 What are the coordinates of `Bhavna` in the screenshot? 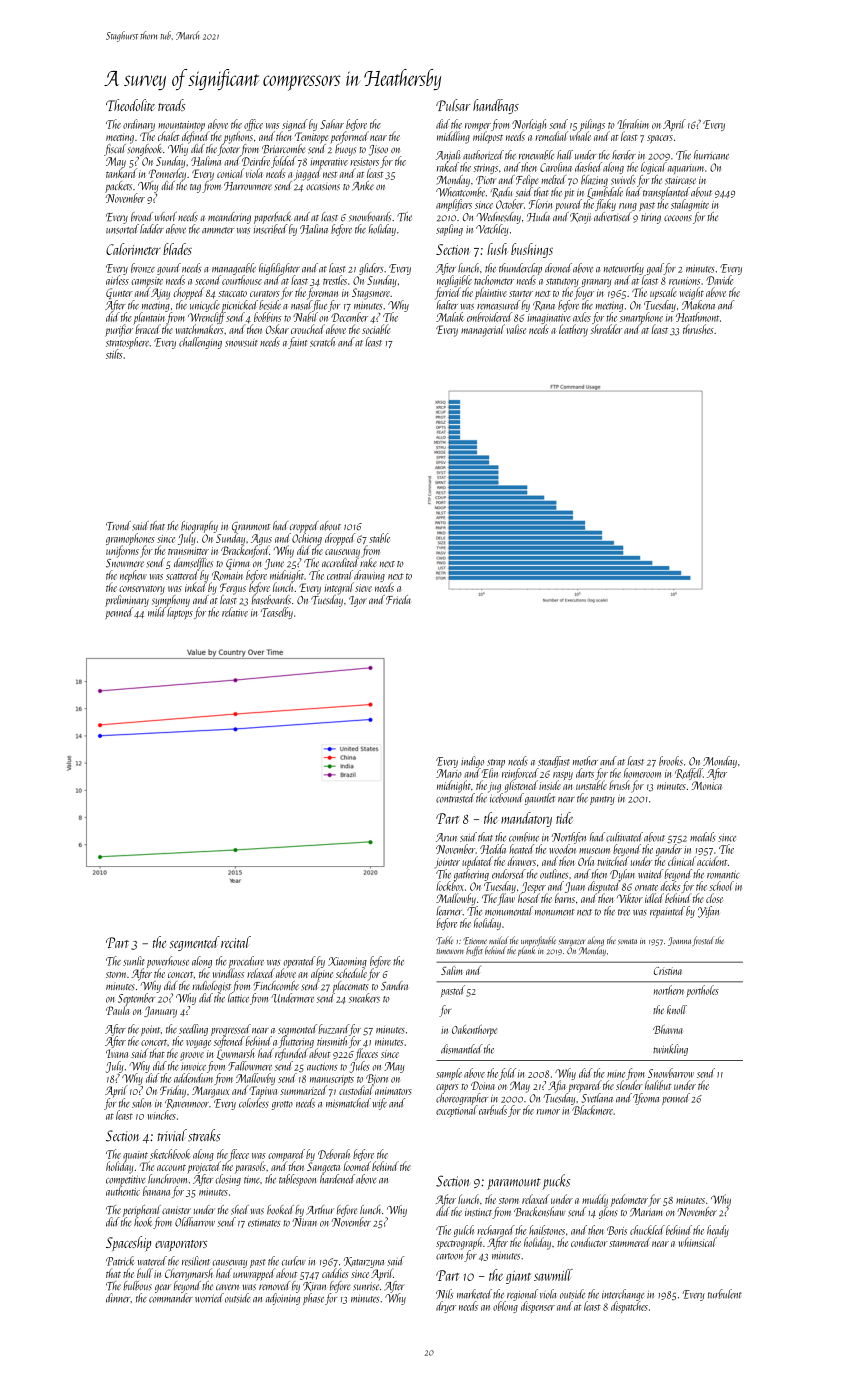 It's located at (668, 1029).
